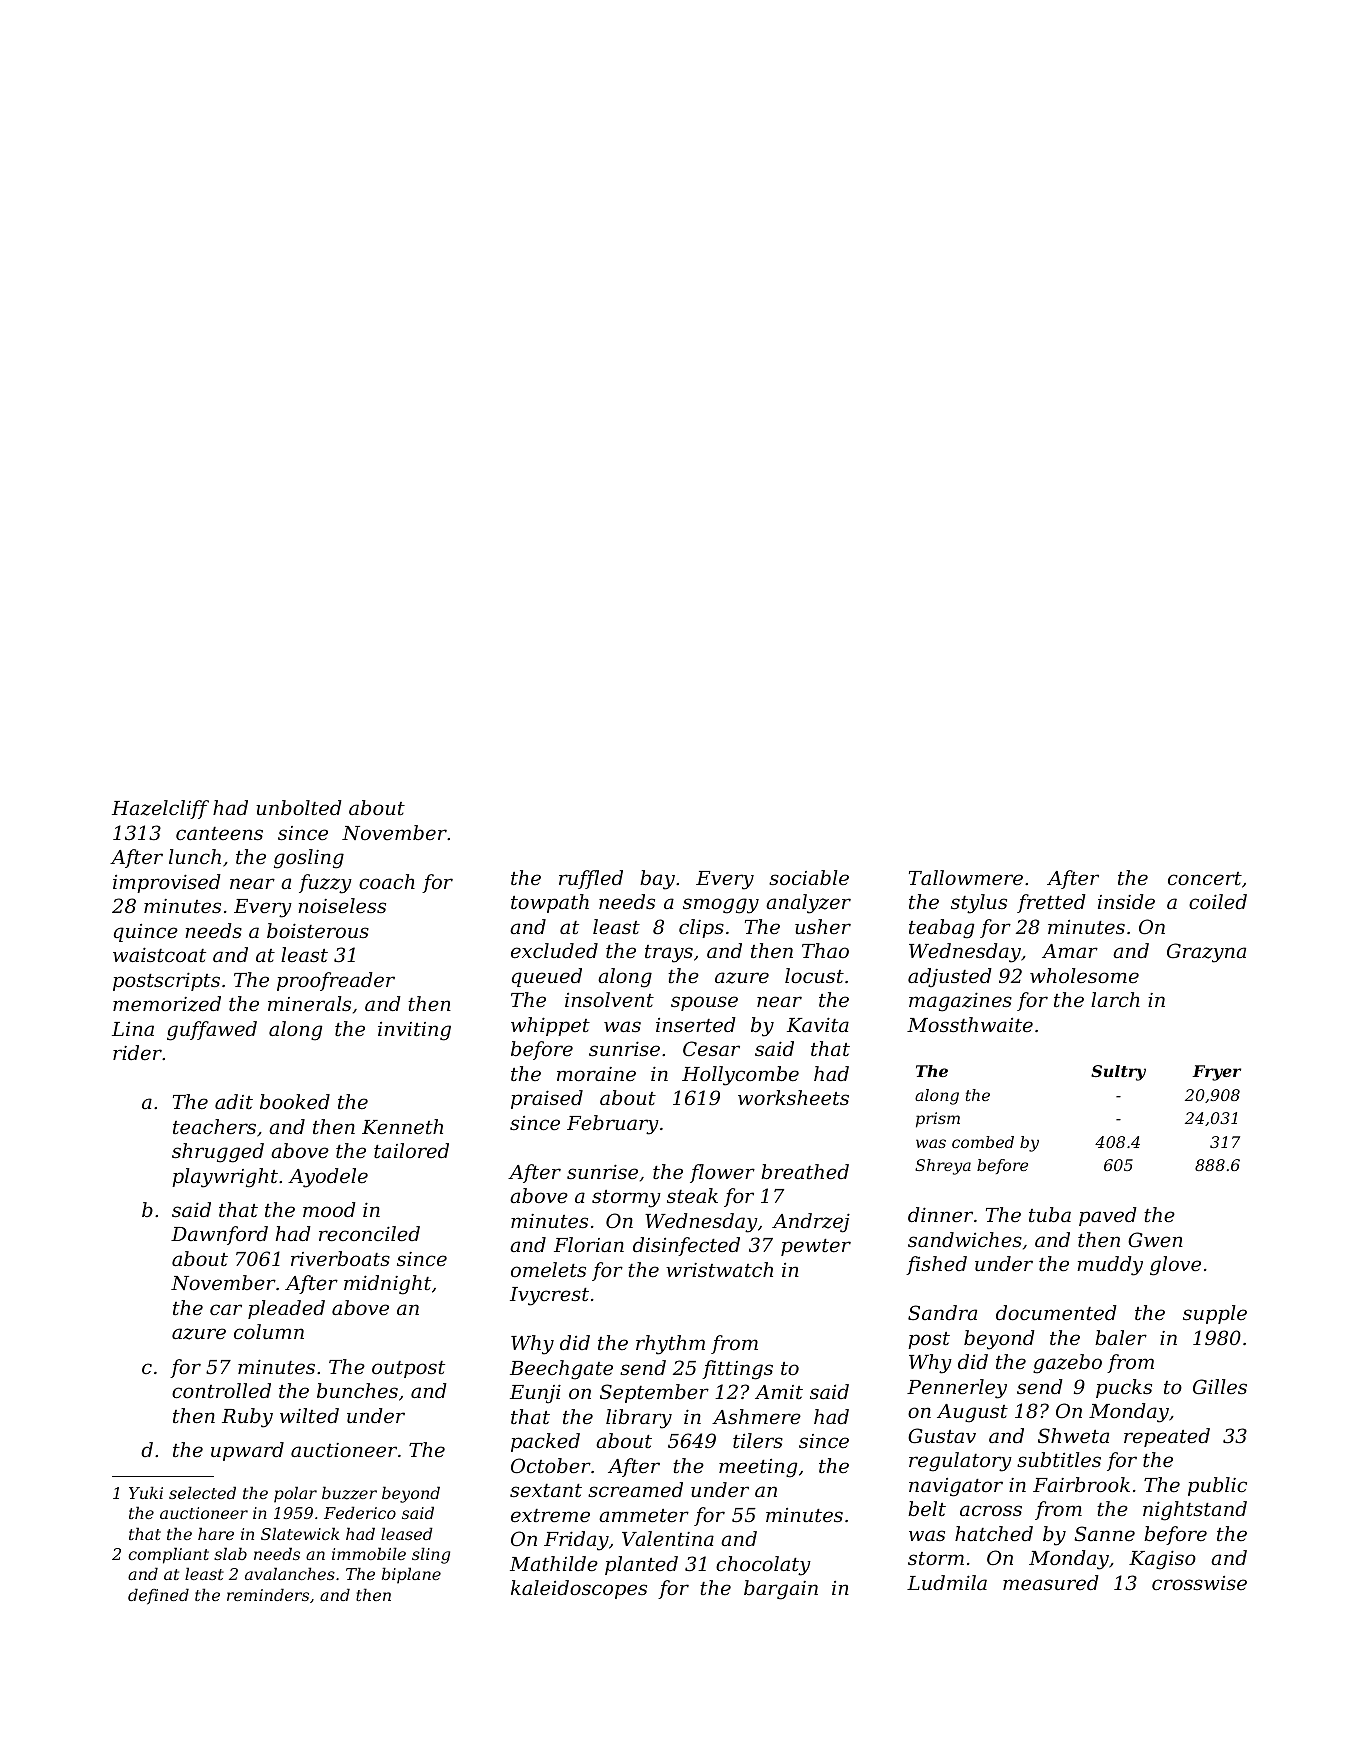 Image resolution: width=1360 pixels, height=1760 pixels. Describe the element at coordinates (159, 954) in the document. I see `waistcoat` at that location.
